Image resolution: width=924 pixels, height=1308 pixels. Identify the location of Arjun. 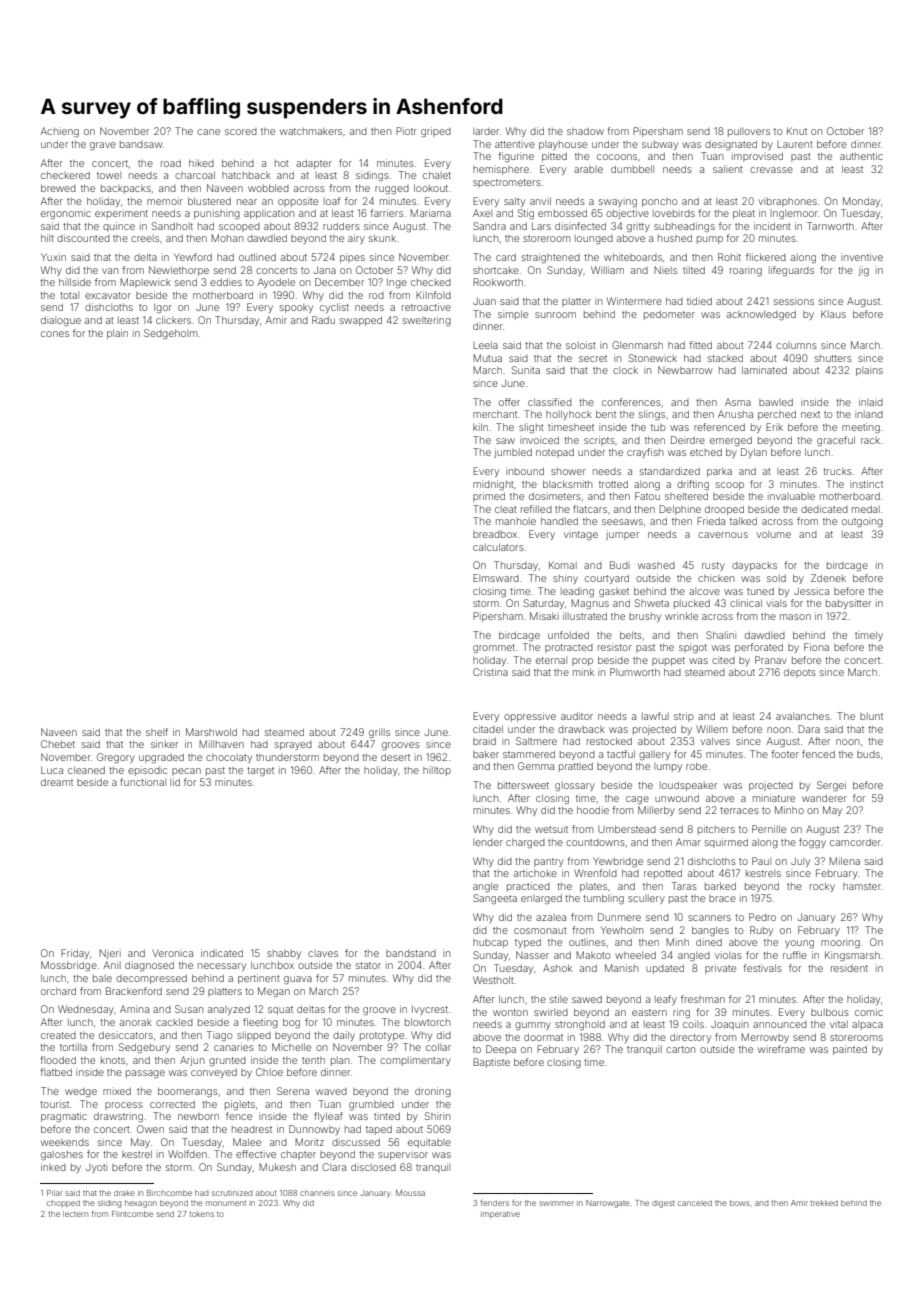
(192, 1061).
